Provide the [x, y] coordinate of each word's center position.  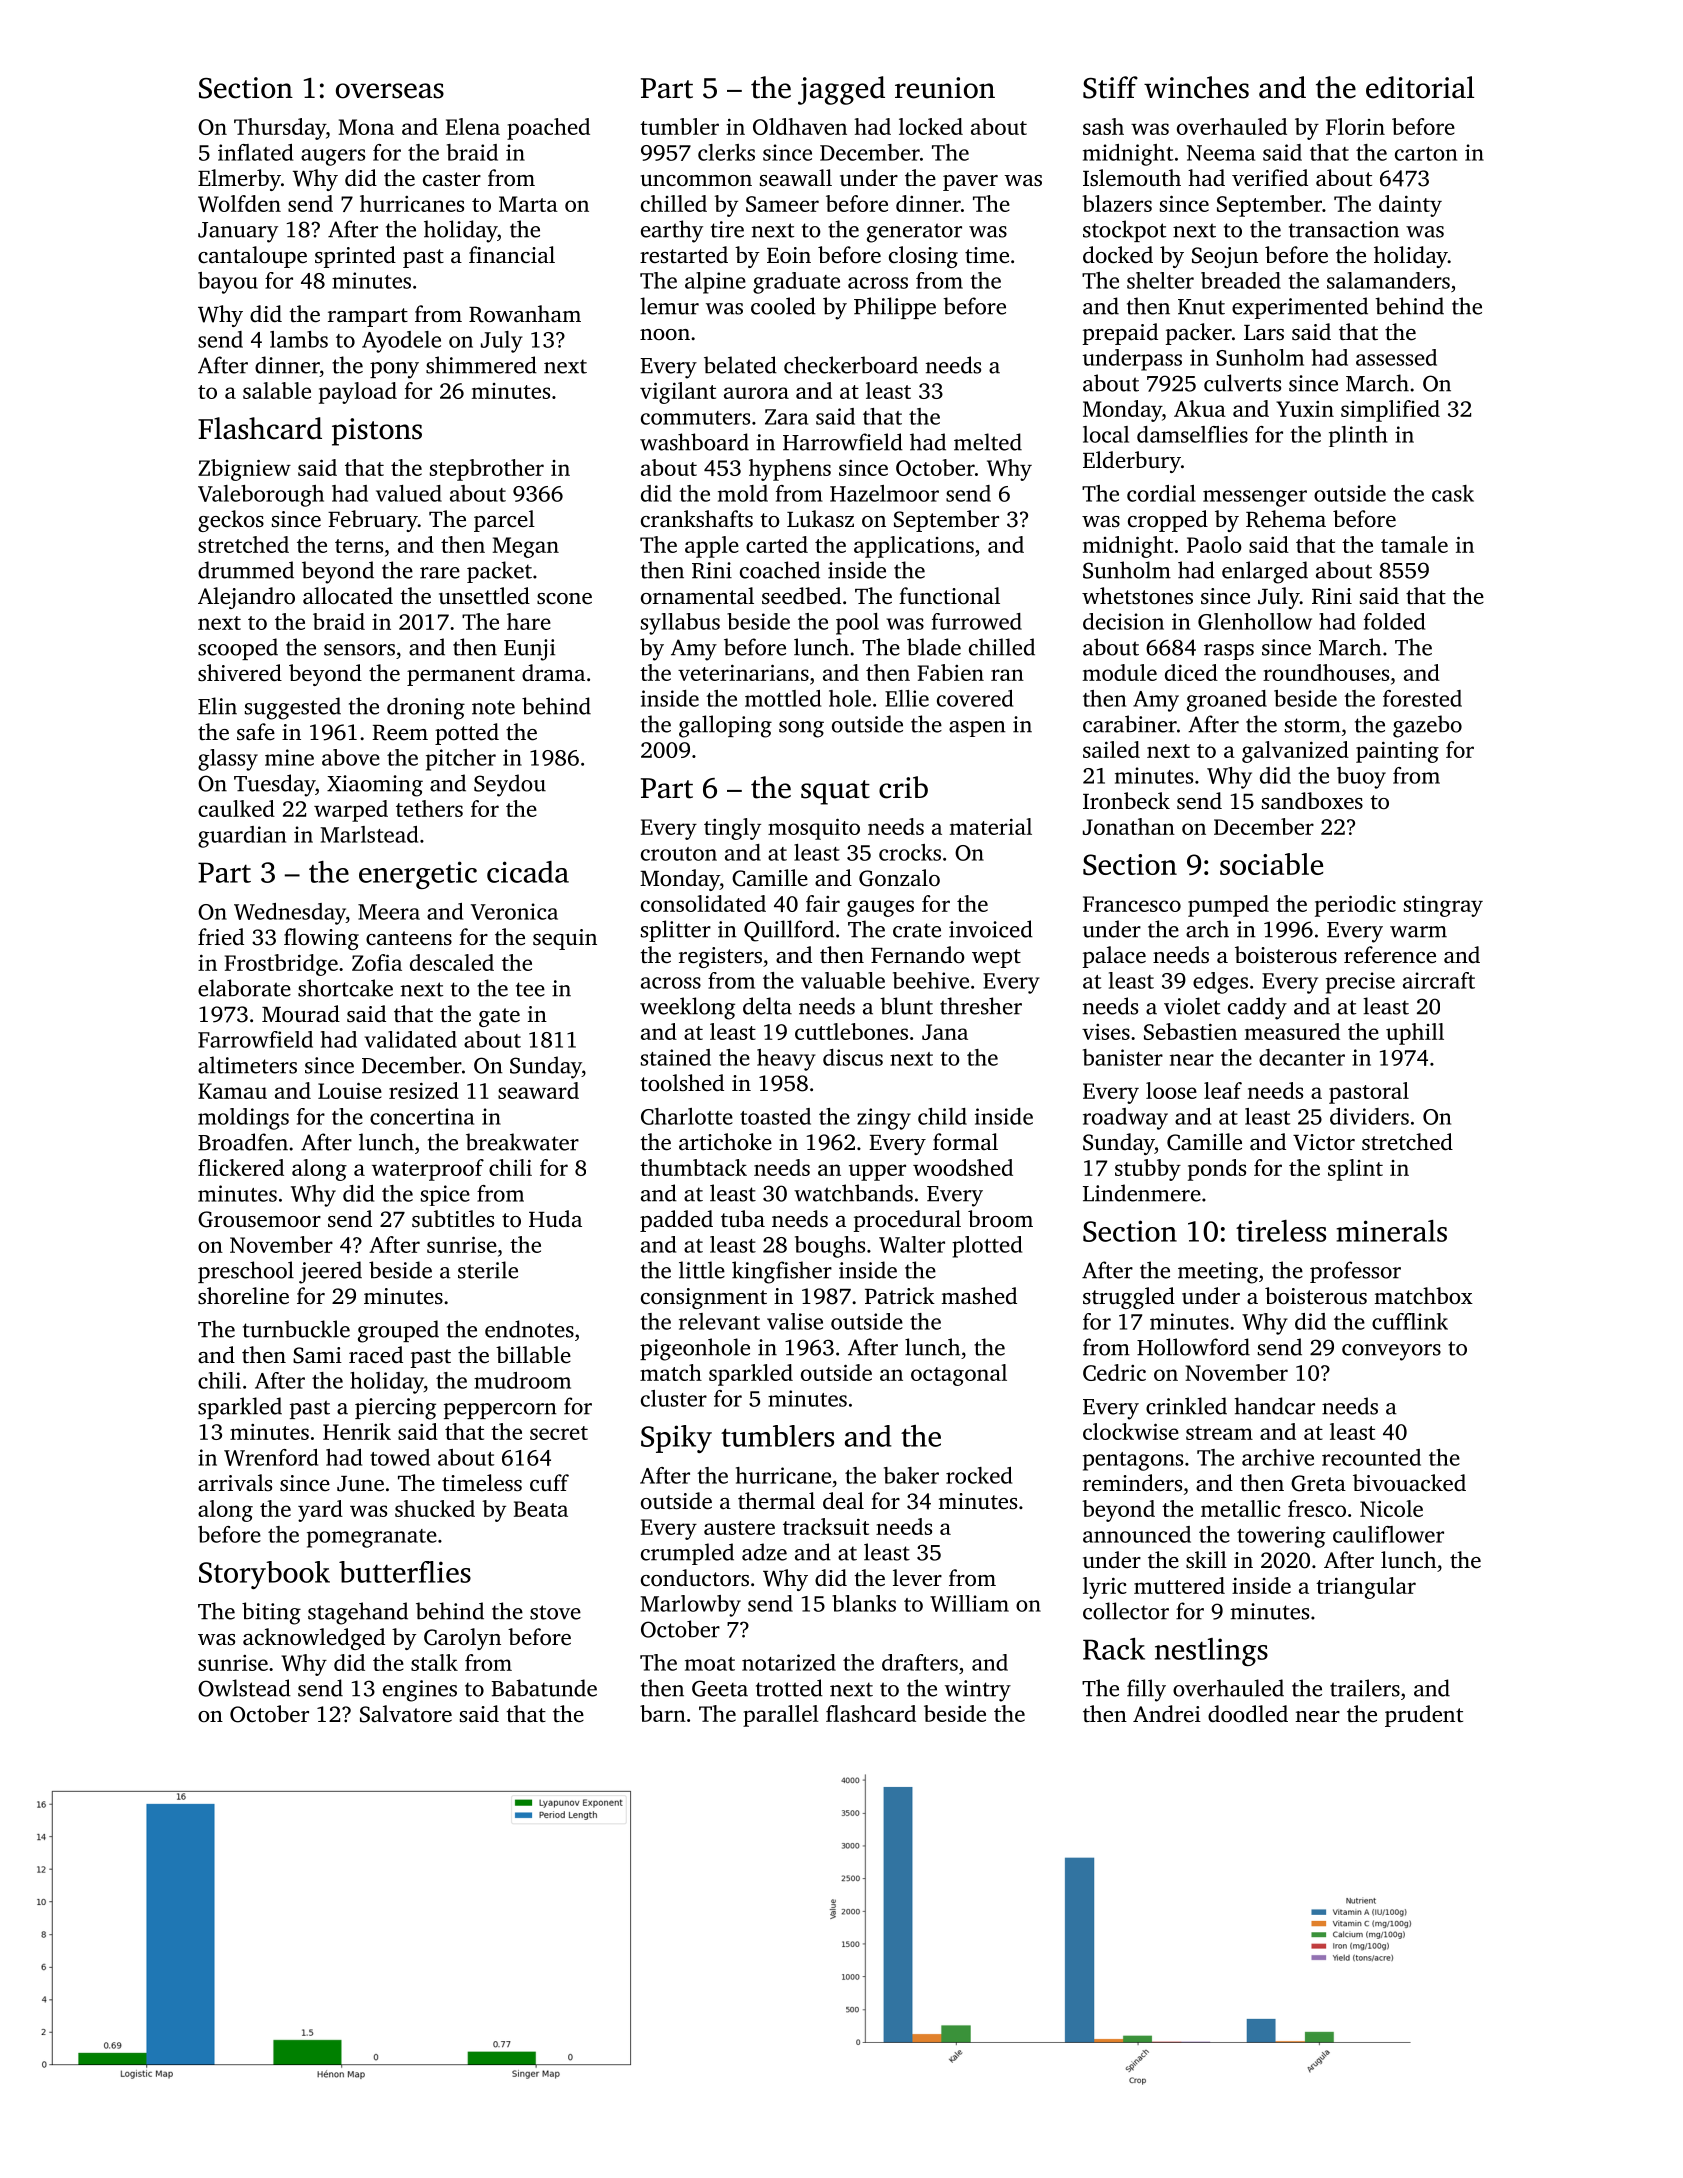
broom [1000, 1218]
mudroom [522, 1380]
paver [970, 183]
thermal [776, 1500]
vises [1106, 1032]
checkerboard [851, 365]
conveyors [1391, 1352]
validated [410, 1039]
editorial [1420, 87]
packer [1198, 334]
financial [512, 254]
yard [320, 1511]
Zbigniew [244, 470]
